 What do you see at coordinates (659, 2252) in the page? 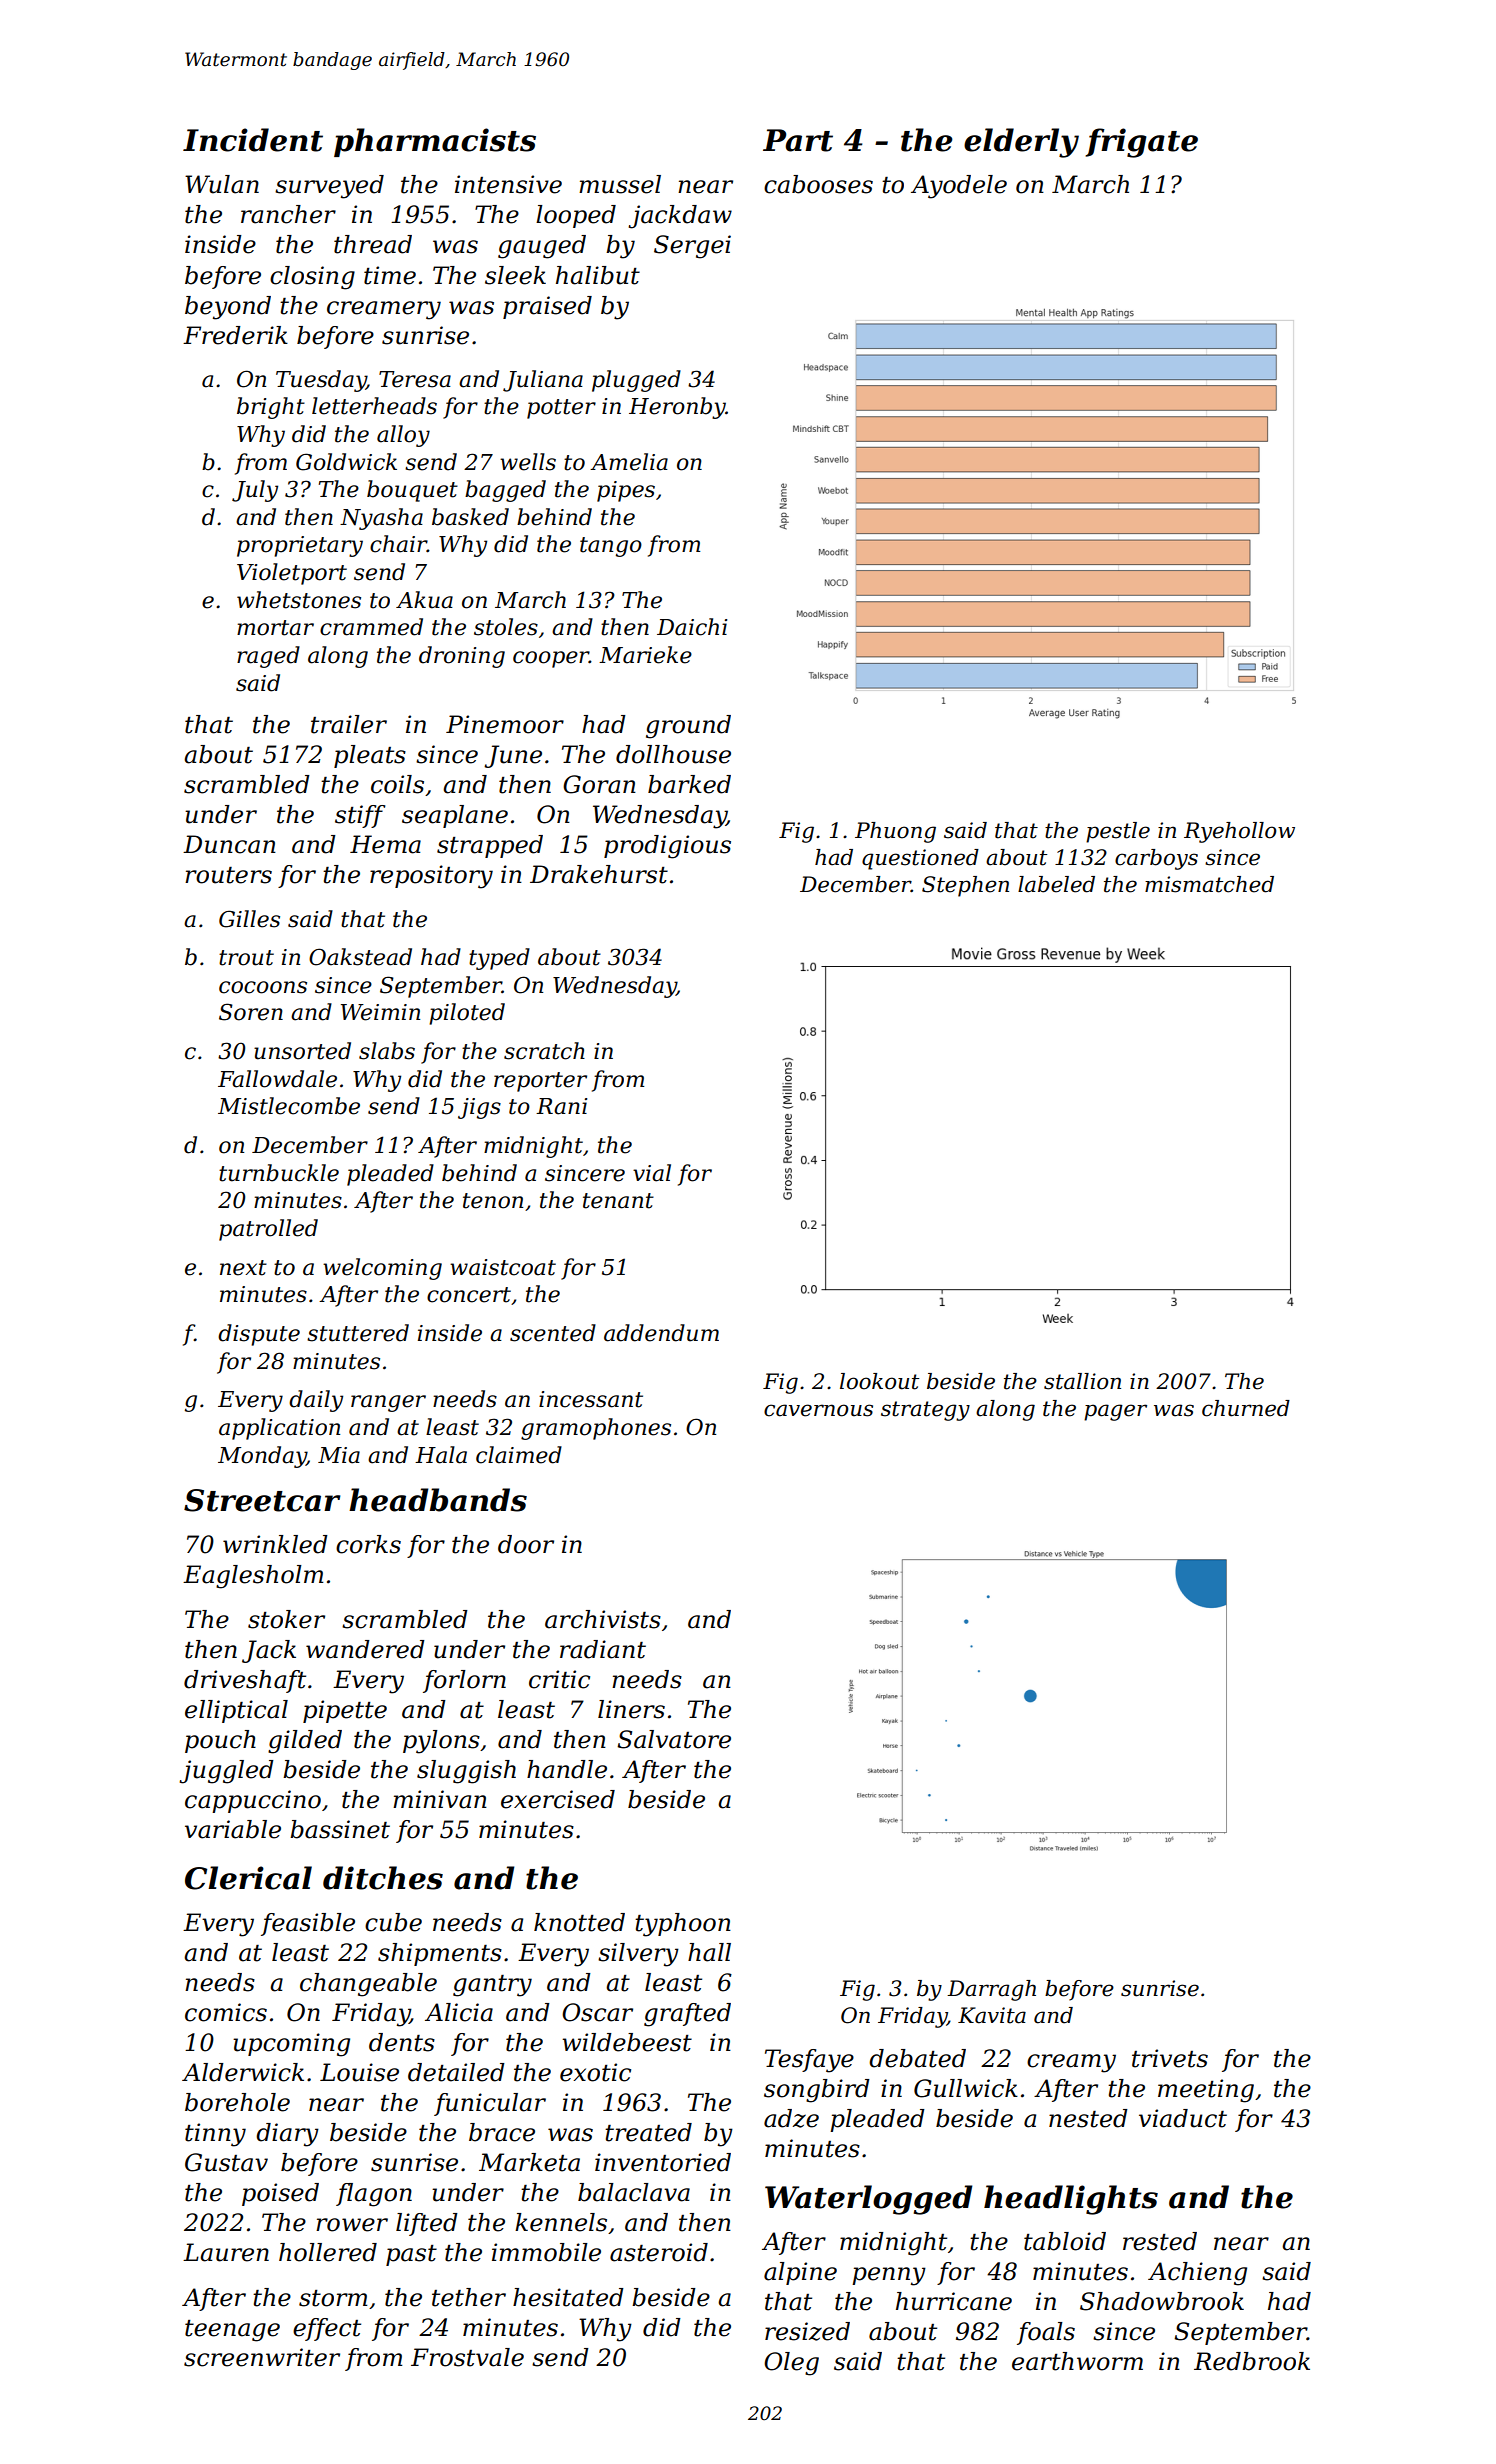
I see `asteroid` at bounding box center [659, 2252].
